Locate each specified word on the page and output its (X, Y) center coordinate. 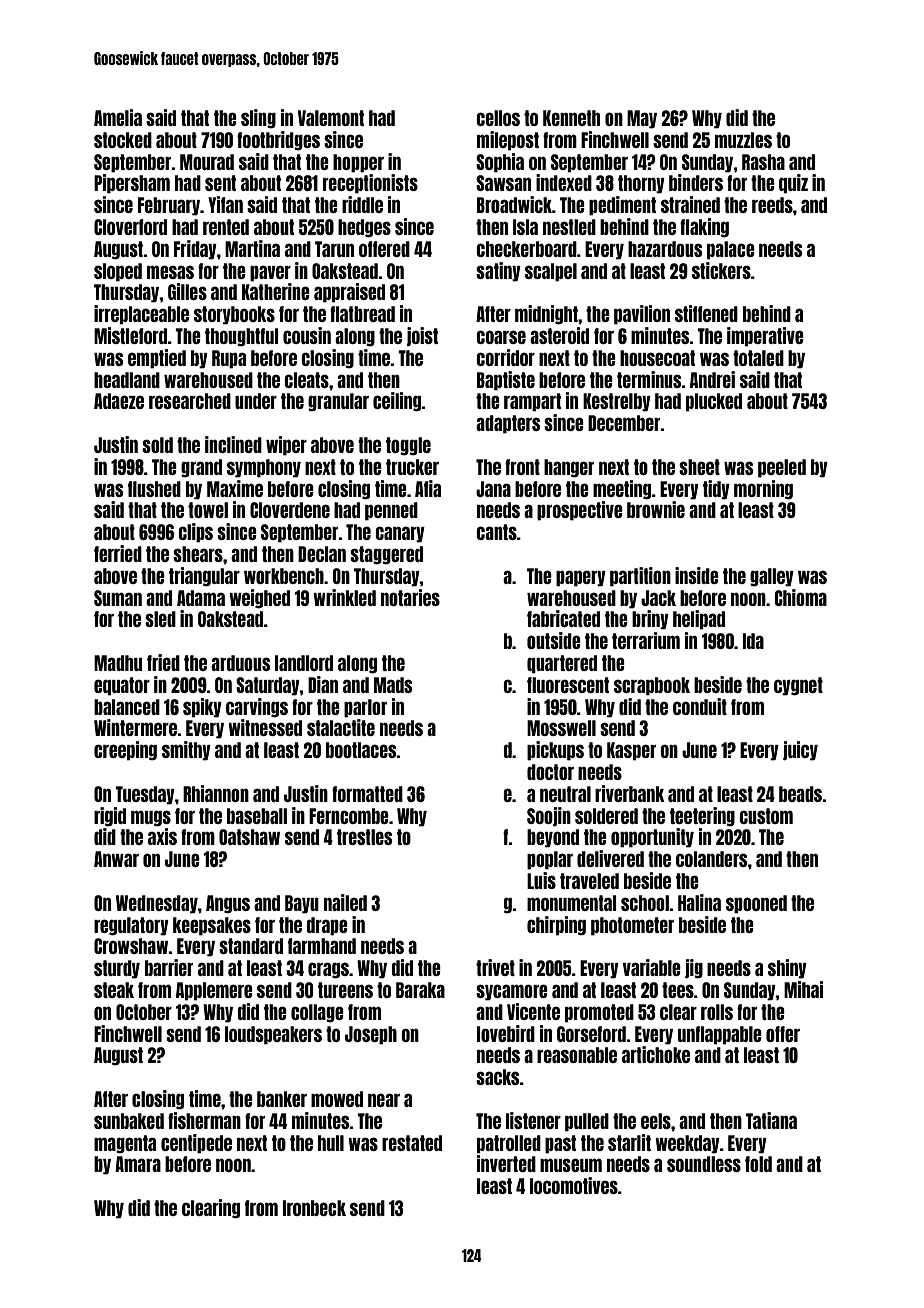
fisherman (204, 1120)
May (642, 119)
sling (258, 118)
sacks (497, 1077)
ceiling (397, 402)
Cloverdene (290, 510)
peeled (782, 468)
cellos (498, 118)
